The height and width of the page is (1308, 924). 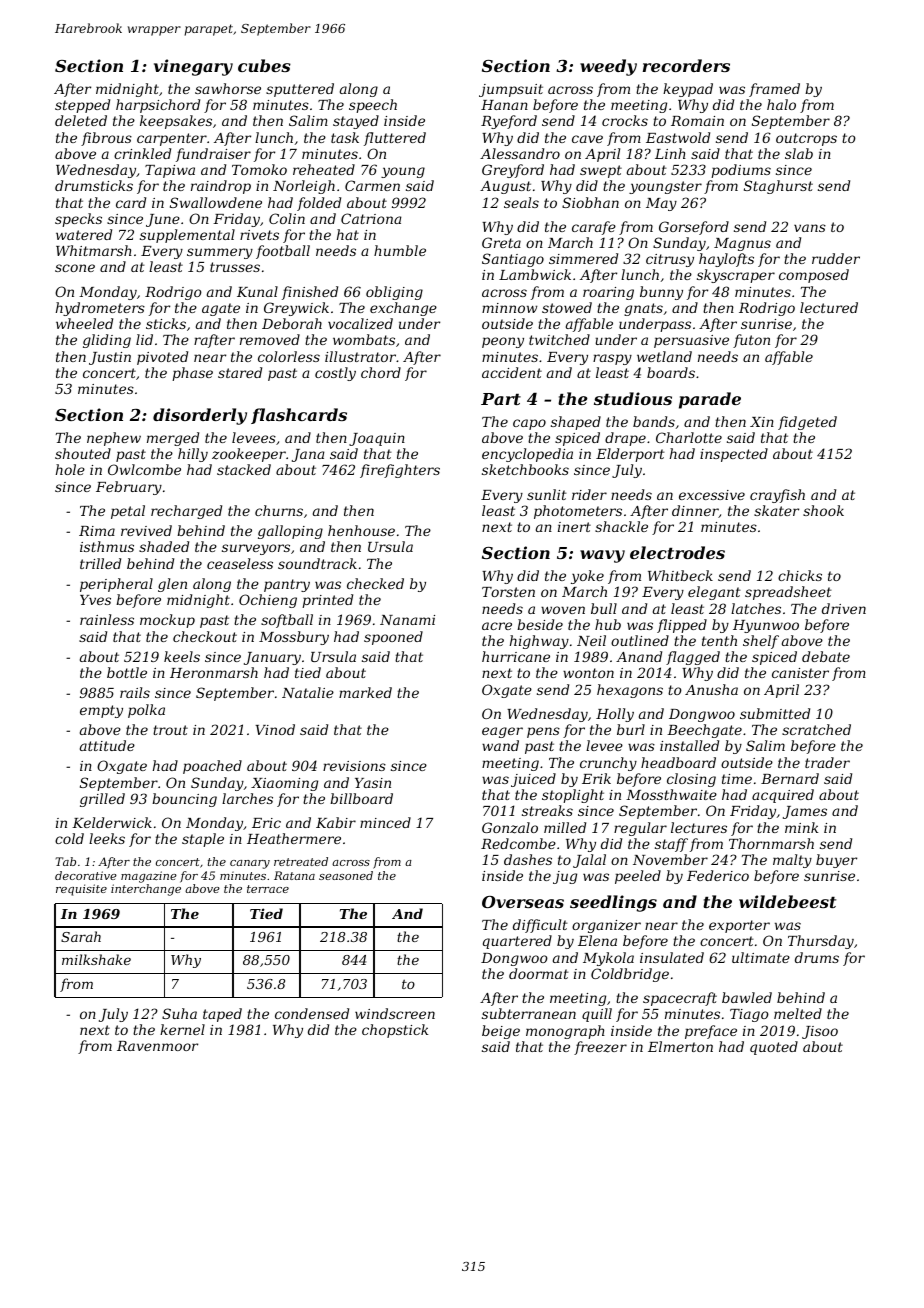 What do you see at coordinates (751, 341) in the page?
I see `futon` at bounding box center [751, 341].
